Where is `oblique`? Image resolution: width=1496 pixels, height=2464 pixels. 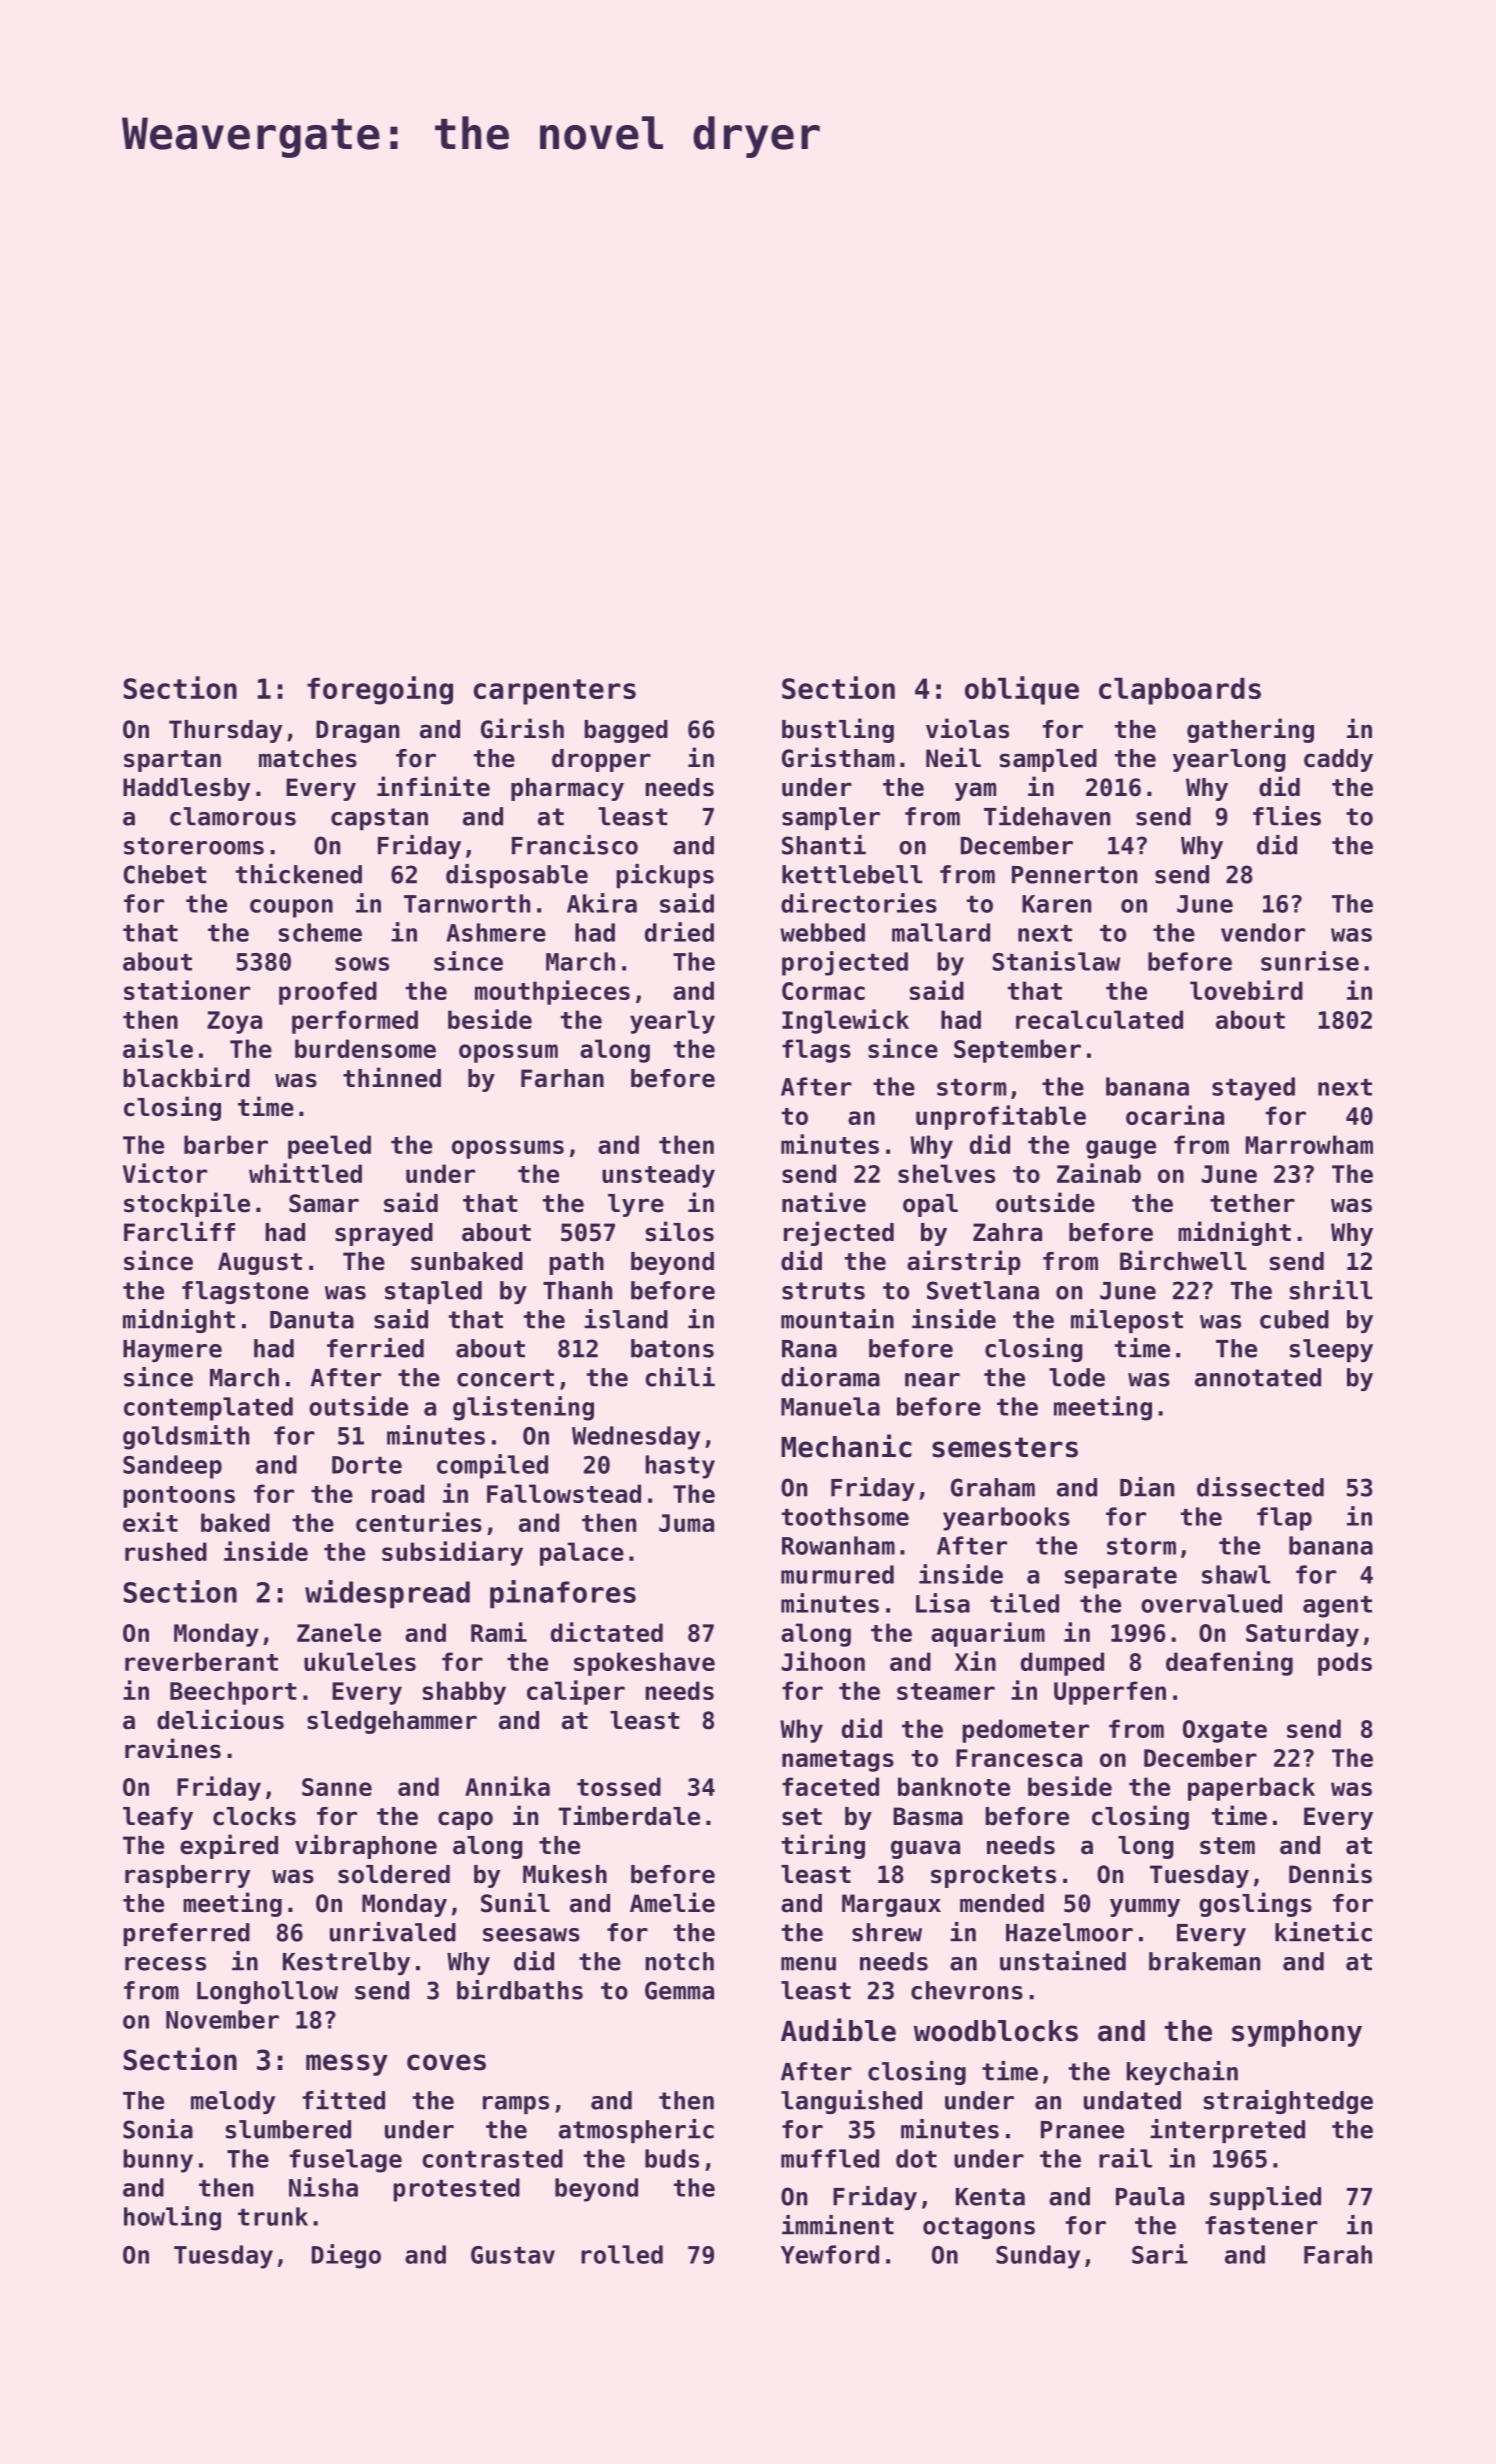 oblique is located at coordinates (1022, 690).
